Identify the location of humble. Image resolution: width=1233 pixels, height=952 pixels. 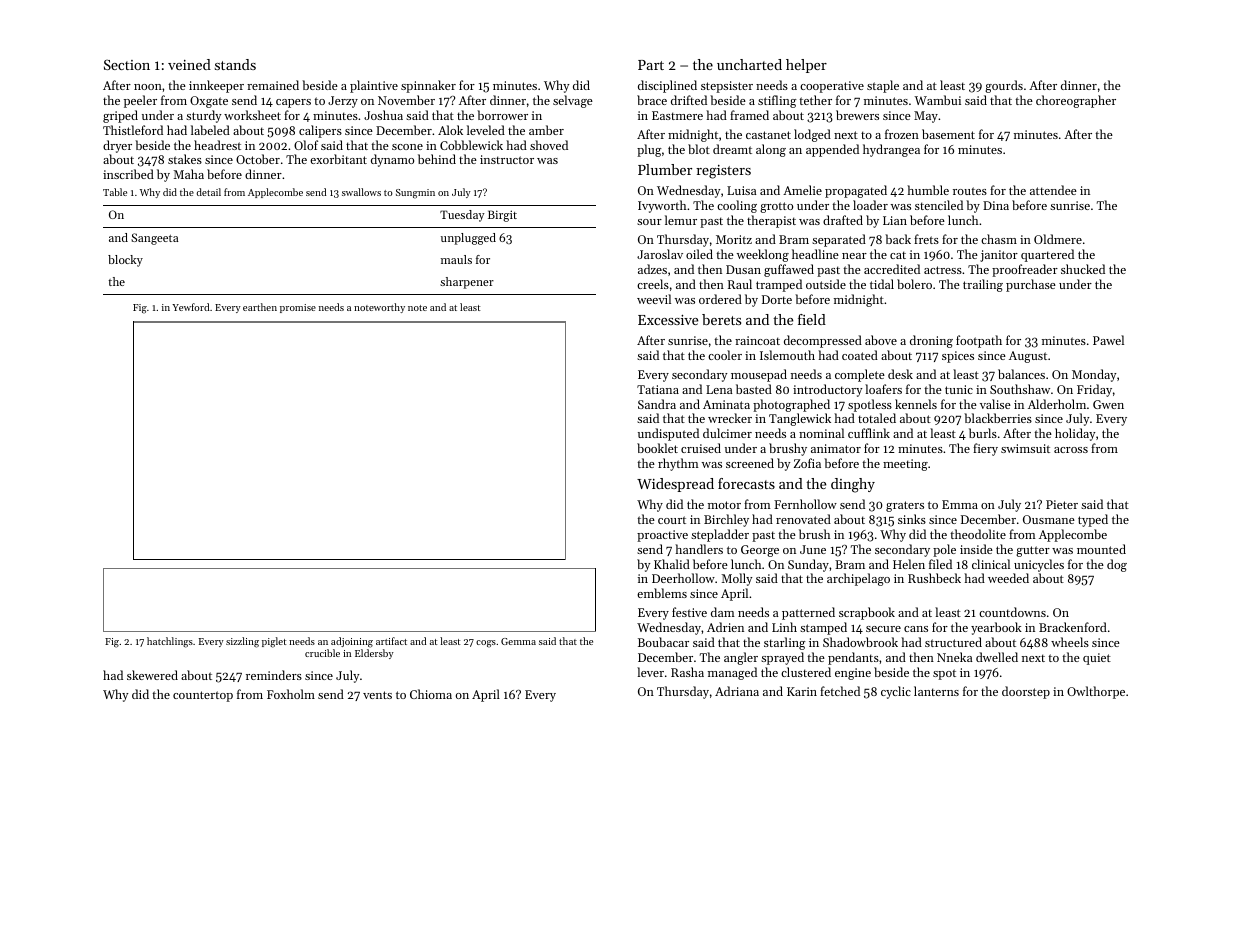
(928, 190).
